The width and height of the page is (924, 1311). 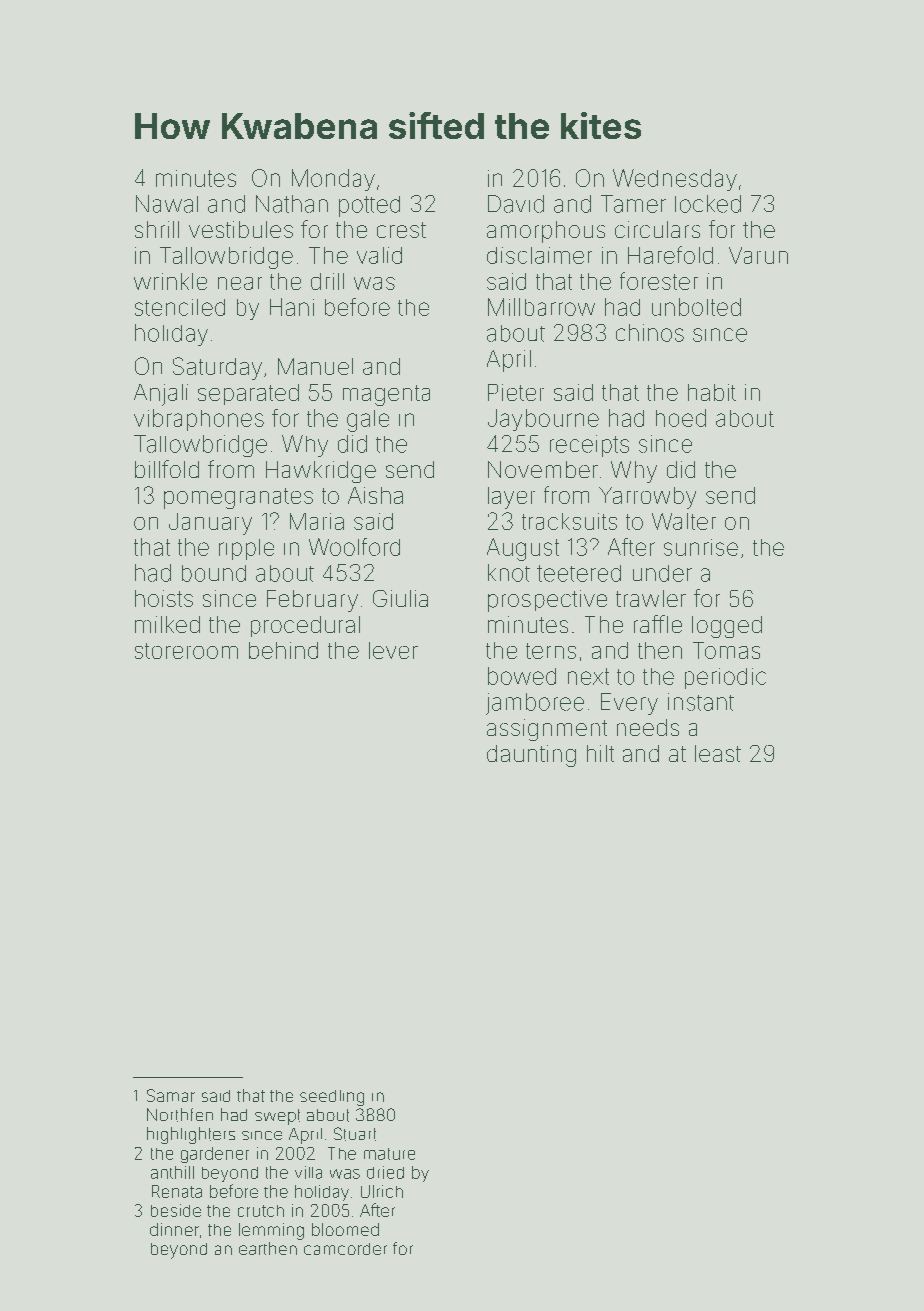 What do you see at coordinates (385, 1172) in the page?
I see `dried` at bounding box center [385, 1172].
